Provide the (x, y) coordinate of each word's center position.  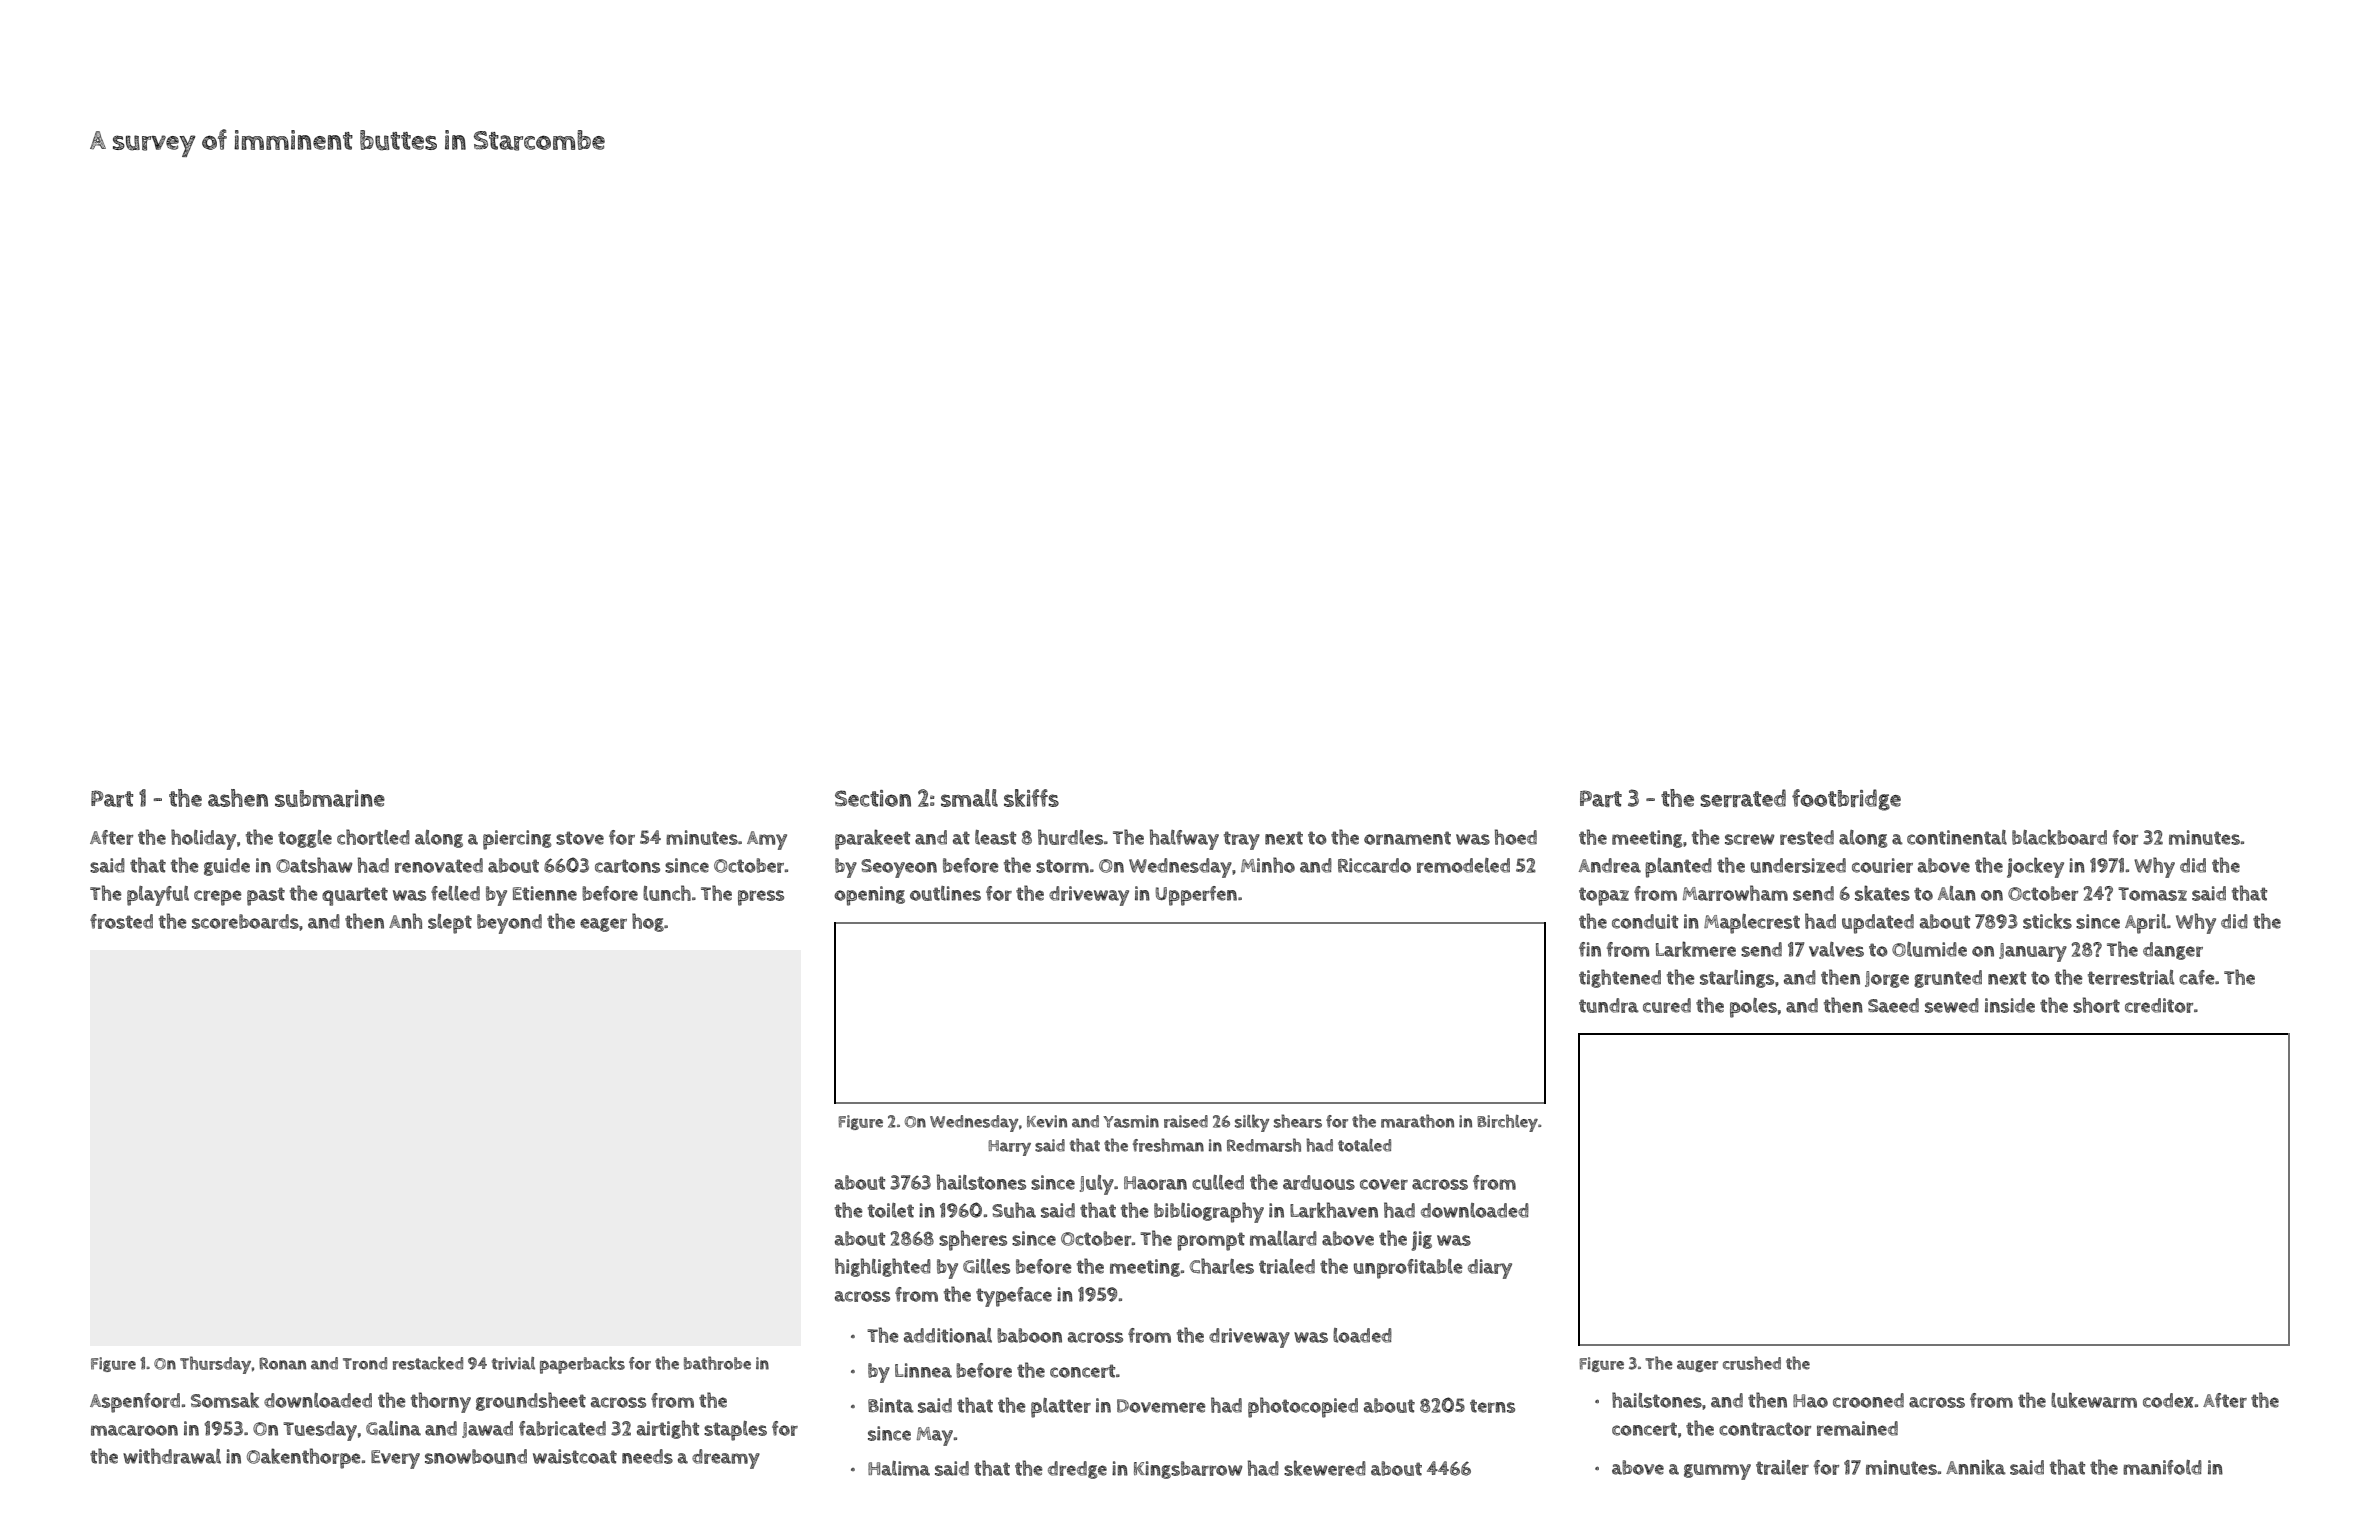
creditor (2159, 1005)
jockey (2035, 867)
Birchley (1507, 1123)
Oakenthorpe (304, 1458)
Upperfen (1196, 896)
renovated (439, 865)
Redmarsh (1264, 1145)
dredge (1077, 1470)
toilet (891, 1210)
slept (450, 924)
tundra (1609, 1005)
